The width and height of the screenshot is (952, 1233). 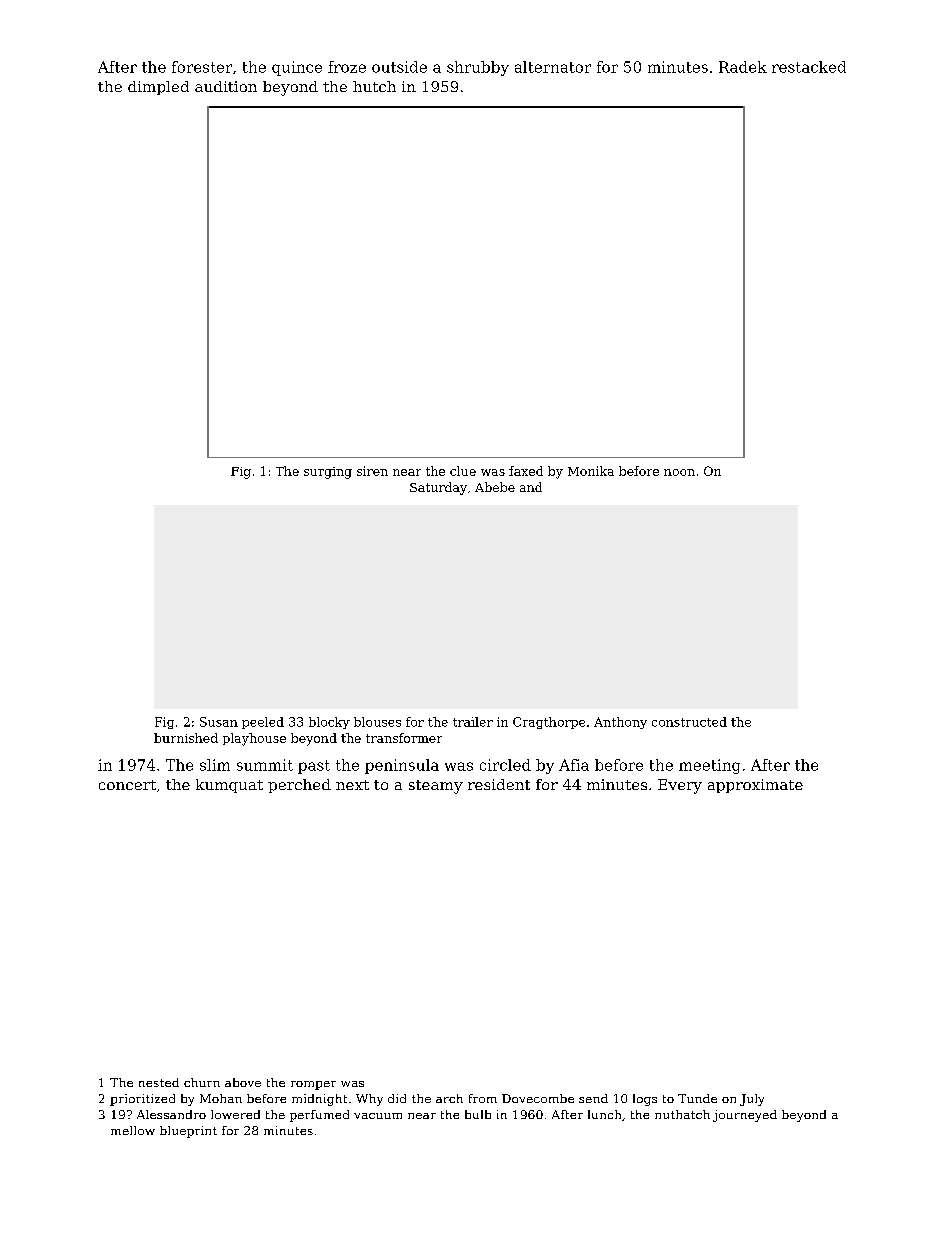 What do you see at coordinates (226, 86) in the screenshot?
I see `audition` at bounding box center [226, 86].
